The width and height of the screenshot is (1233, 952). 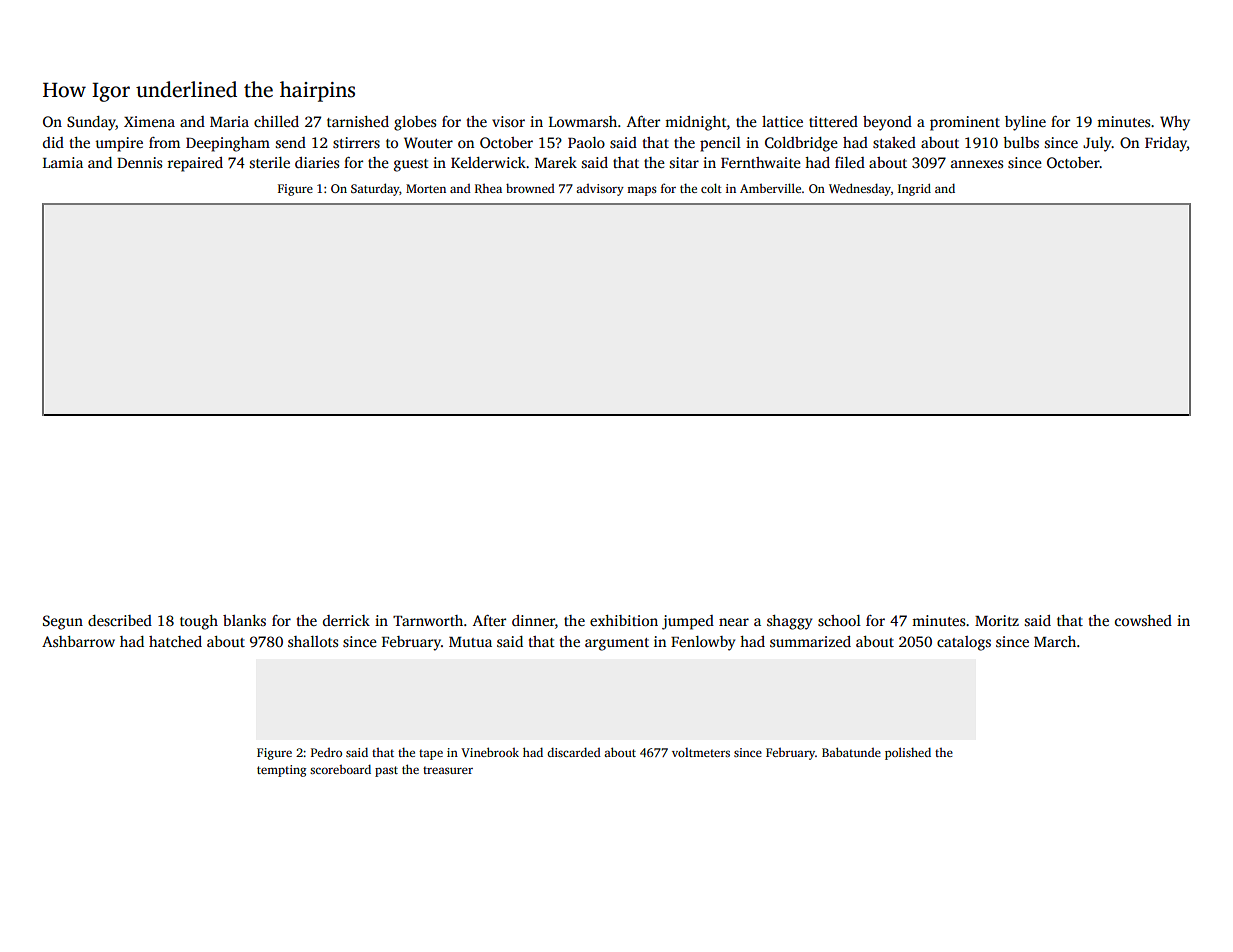 What do you see at coordinates (346, 620) in the screenshot?
I see `derrick` at bounding box center [346, 620].
